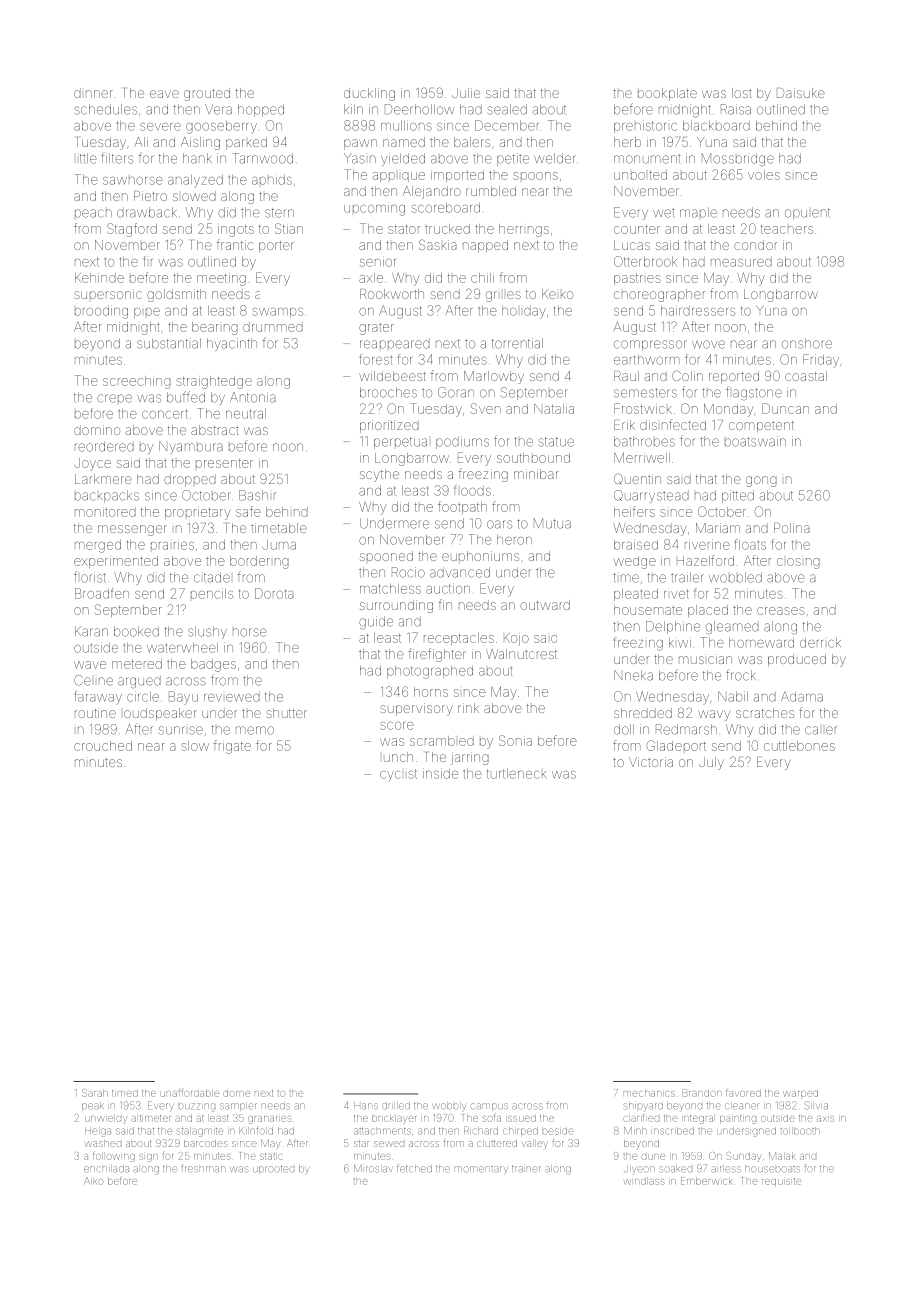 The image size is (924, 1308). Describe the element at coordinates (164, 94) in the page. I see `eave` at that location.
